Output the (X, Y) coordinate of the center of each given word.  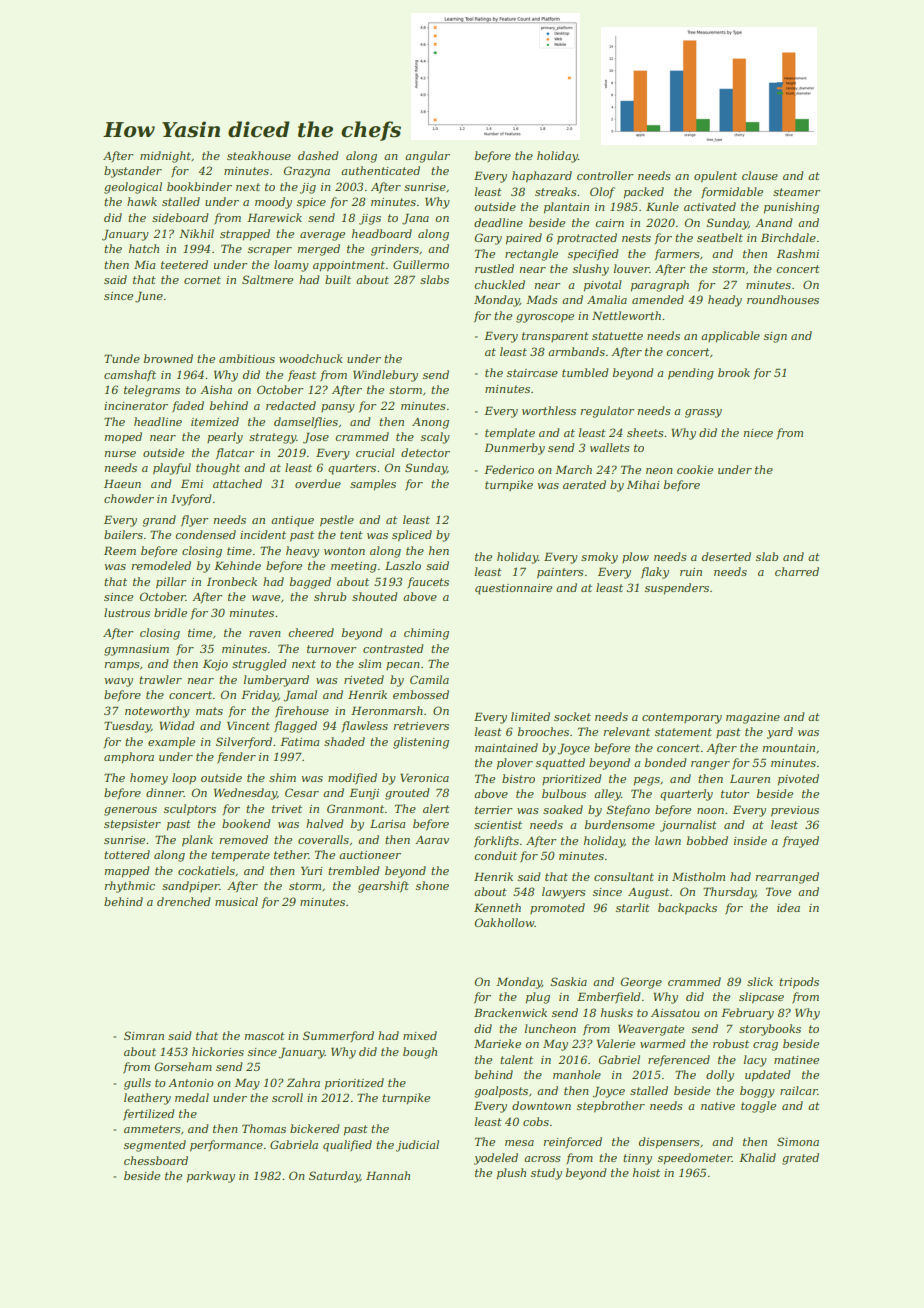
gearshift (383, 887)
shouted (375, 596)
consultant (624, 876)
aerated (584, 484)
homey (149, 779)
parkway (211, 1177)
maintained (506, 747)
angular (427, 157)
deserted (726, 556)
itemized (215, 421)
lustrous (127, 612)
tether (291, 854)
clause (760, 175)
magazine (753, 718)
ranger (710, 765)
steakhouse (259, 155)
